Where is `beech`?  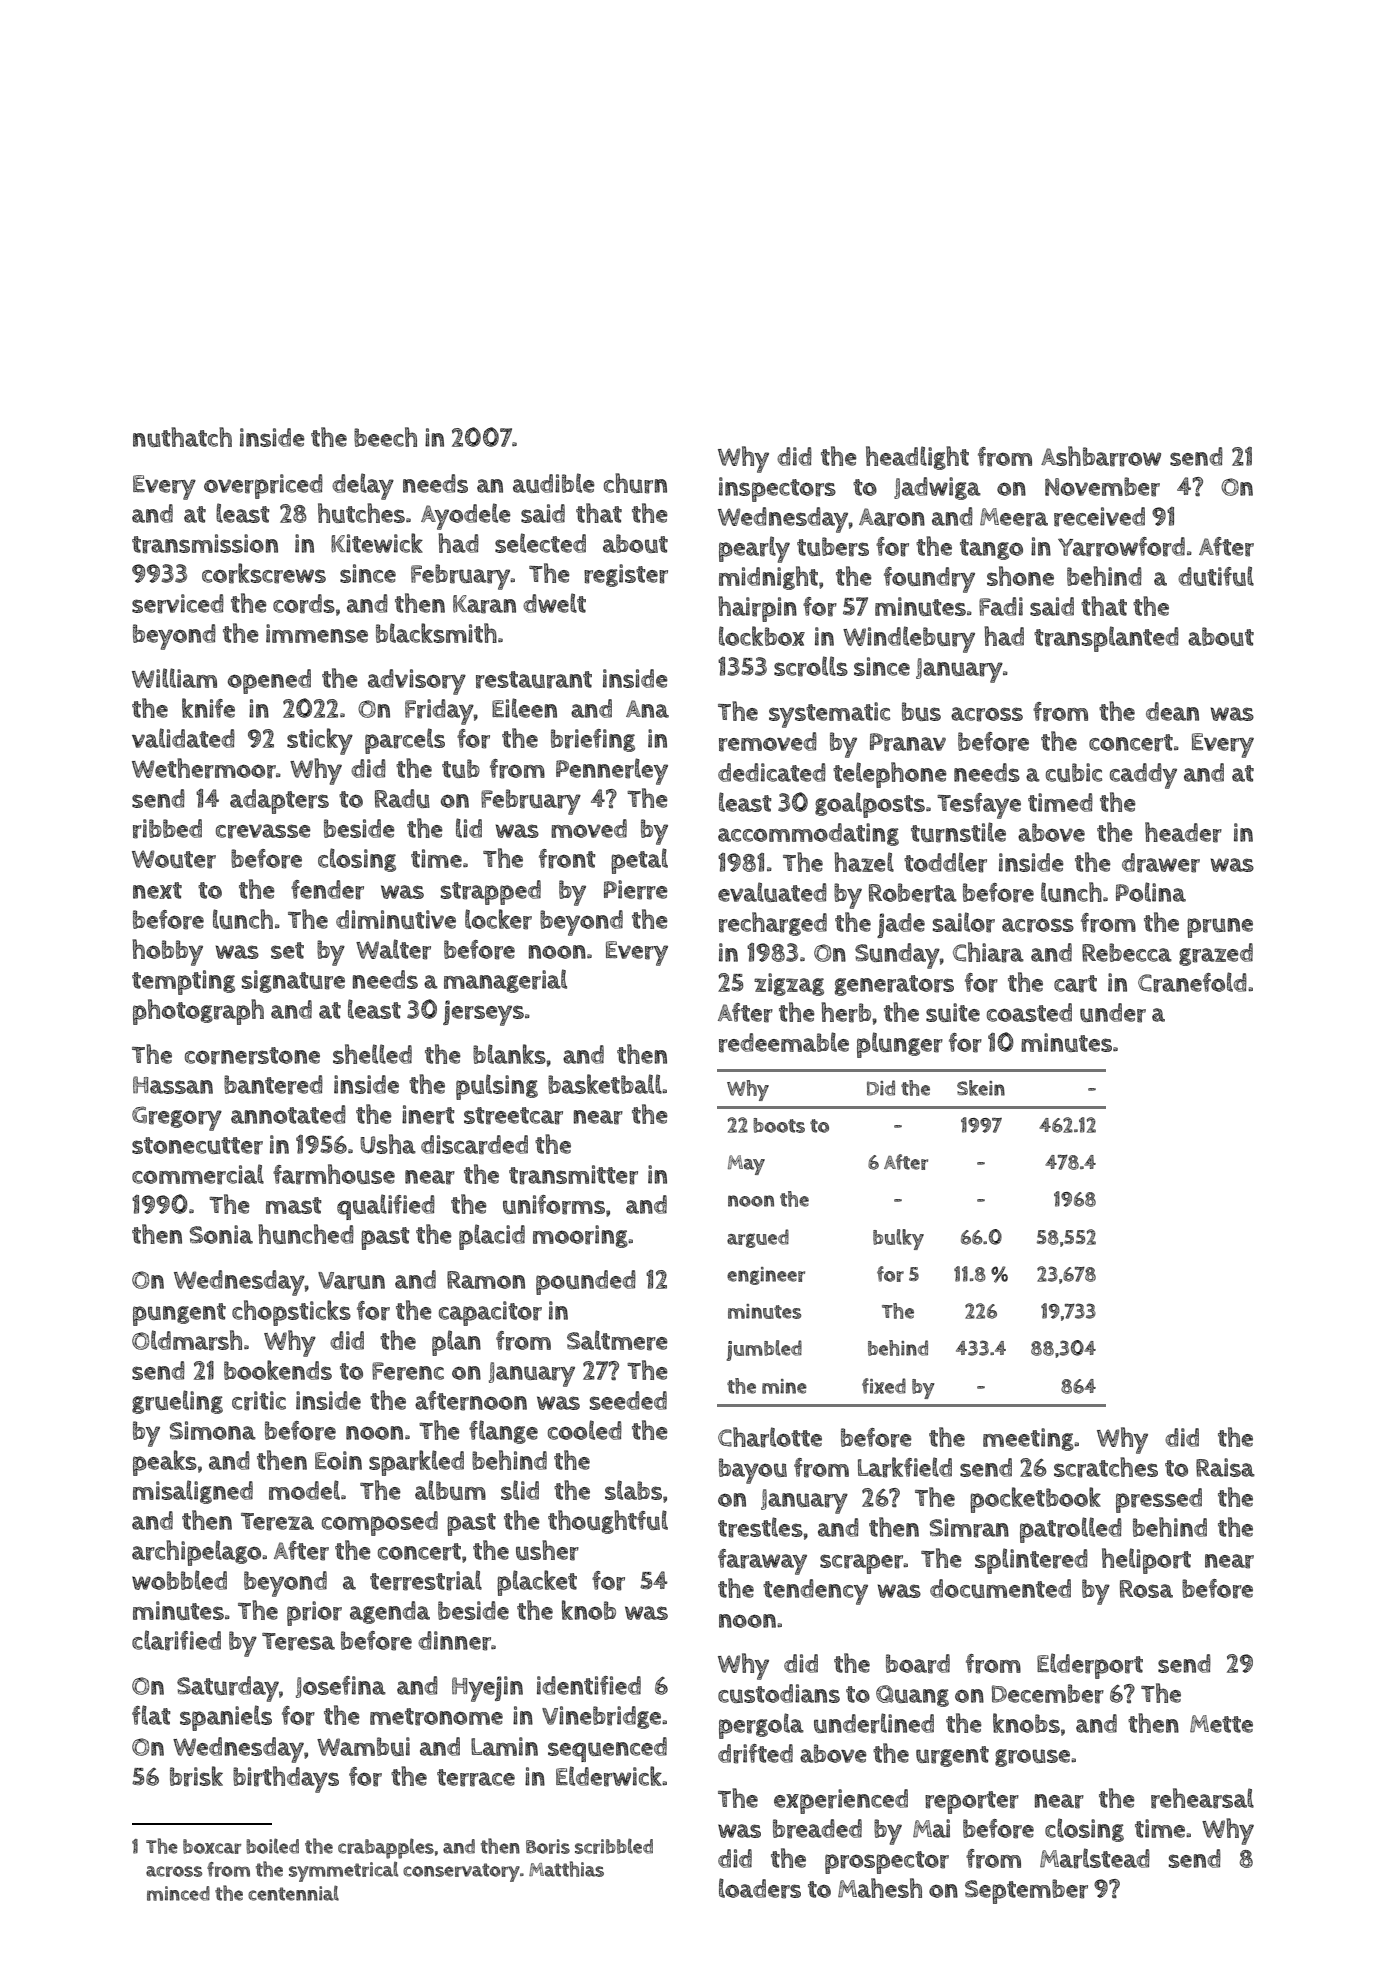
beech is located at coordinates (385, 437).
